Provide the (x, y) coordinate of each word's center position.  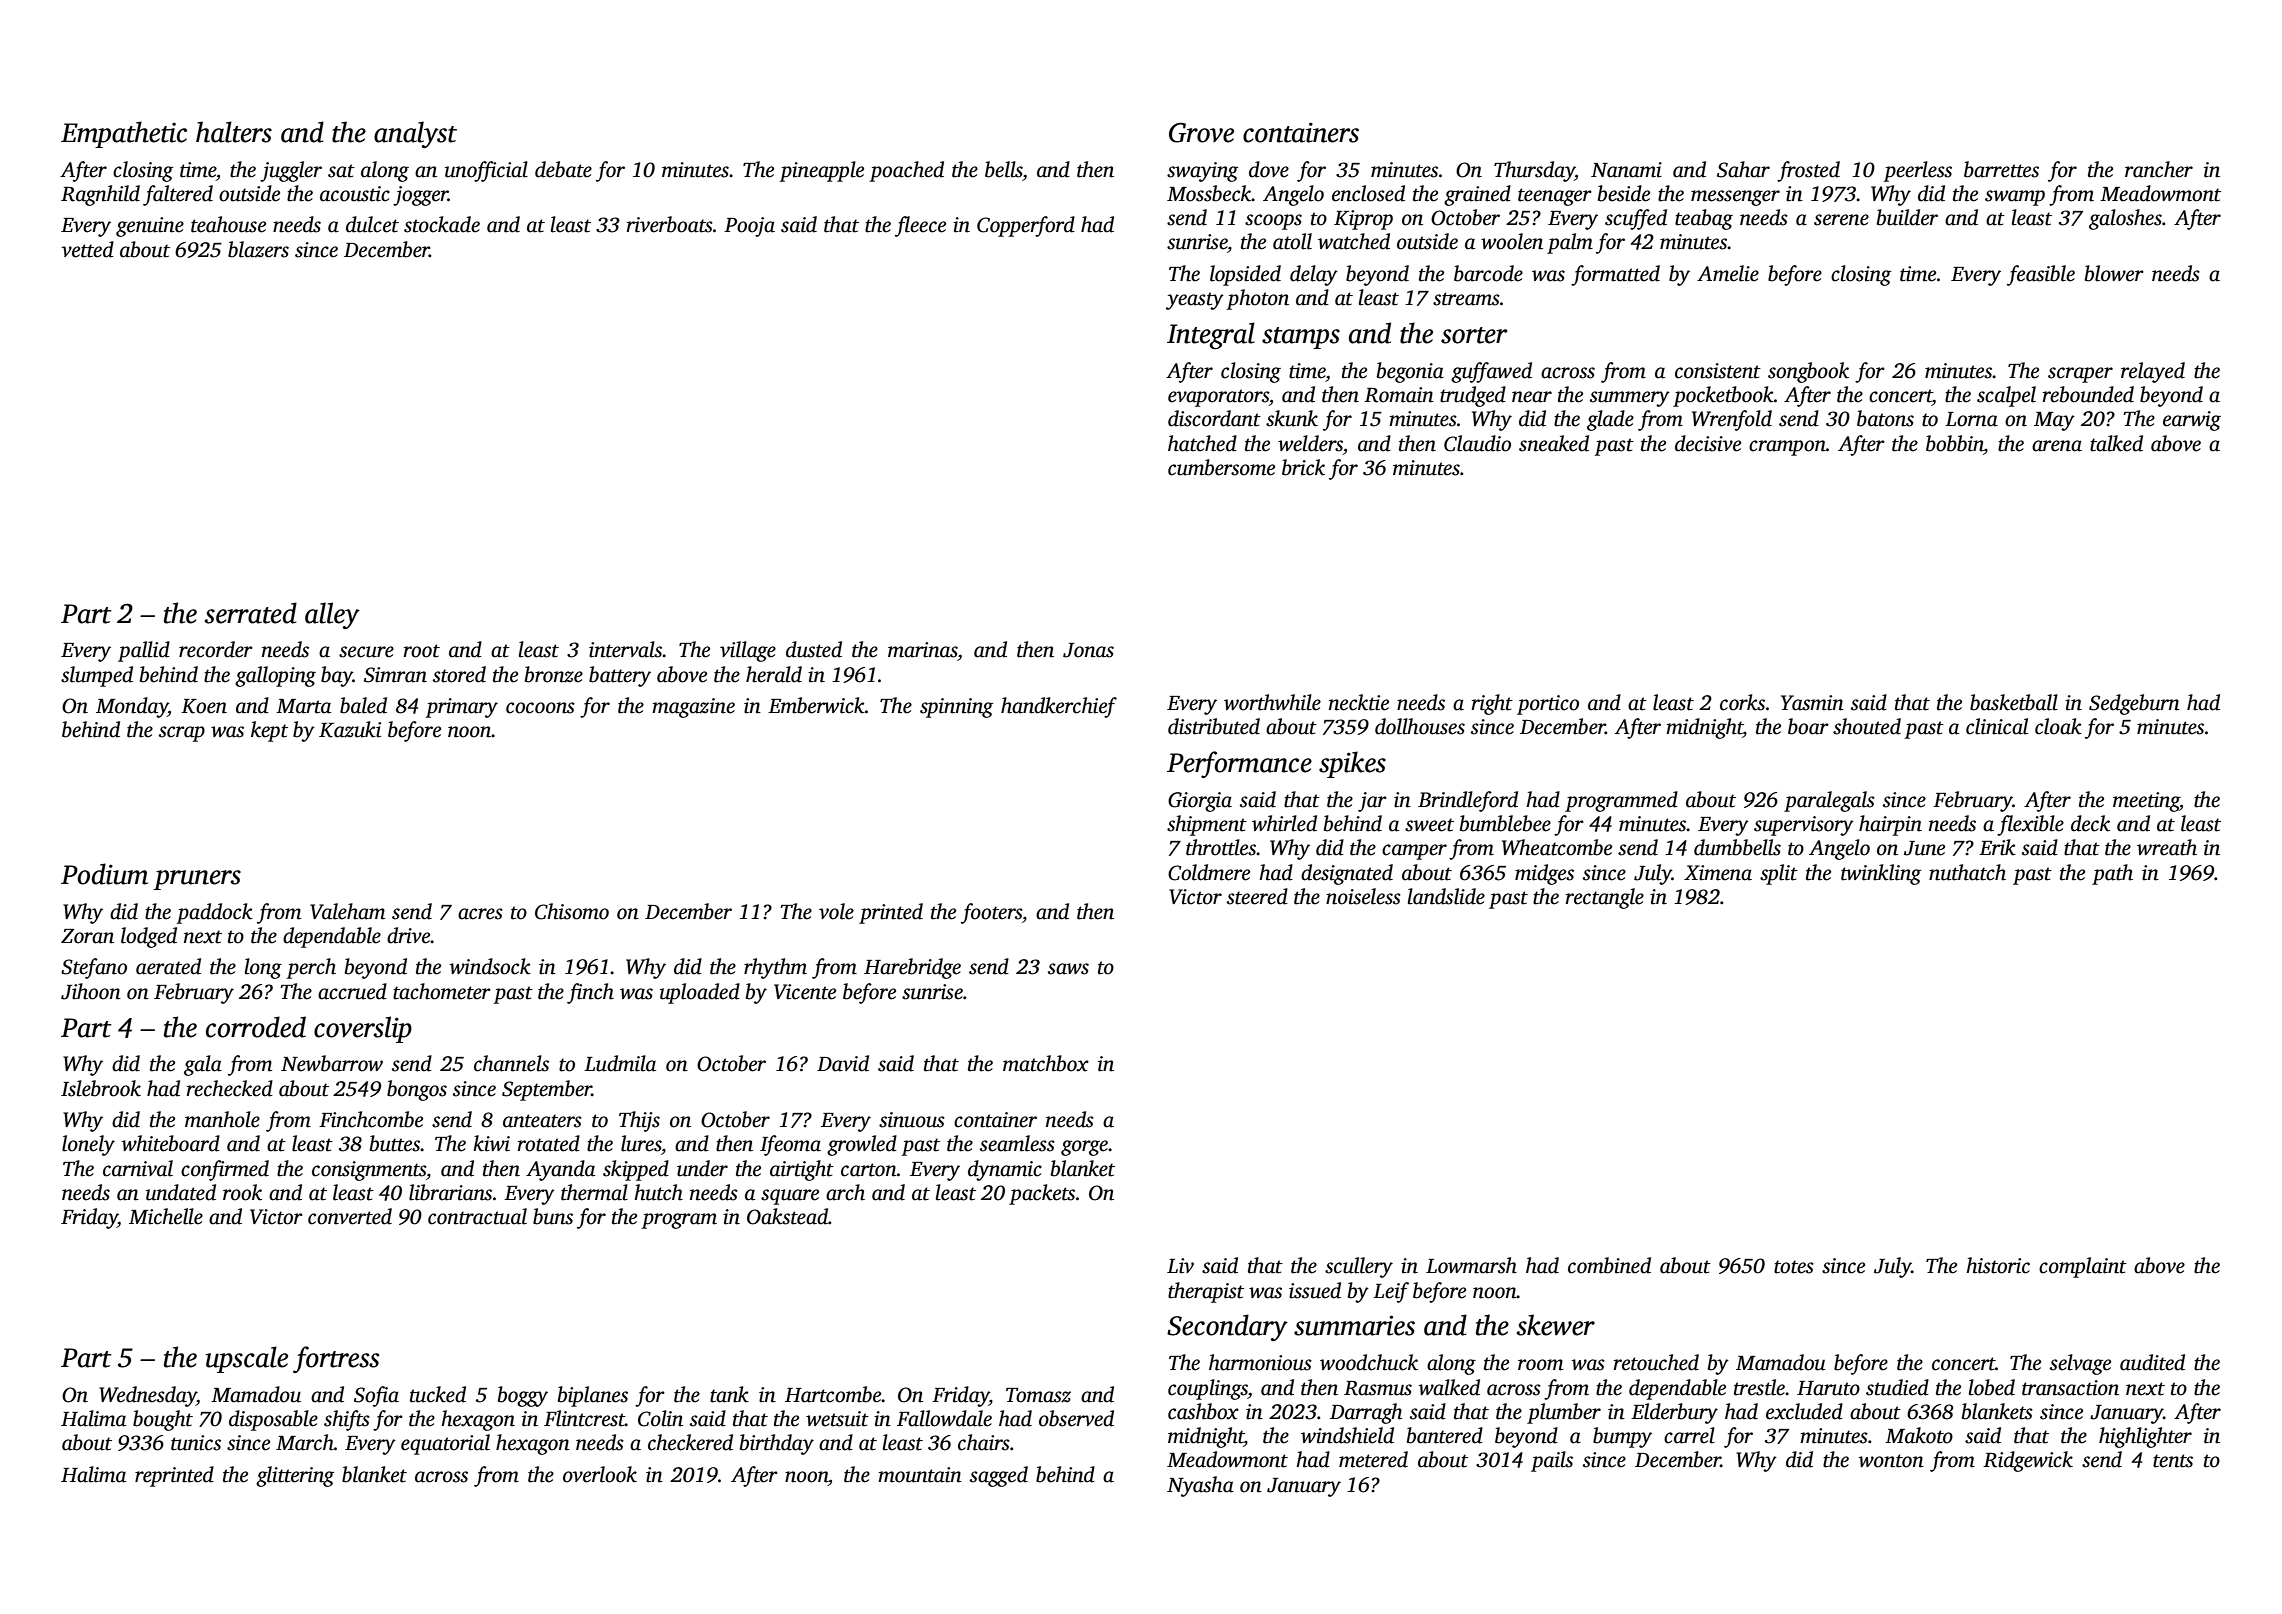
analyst (415, 134)
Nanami (1626, 170)
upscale (246, 1359)
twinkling (1881, 874)
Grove (1201, 132)
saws (1068, 969)
